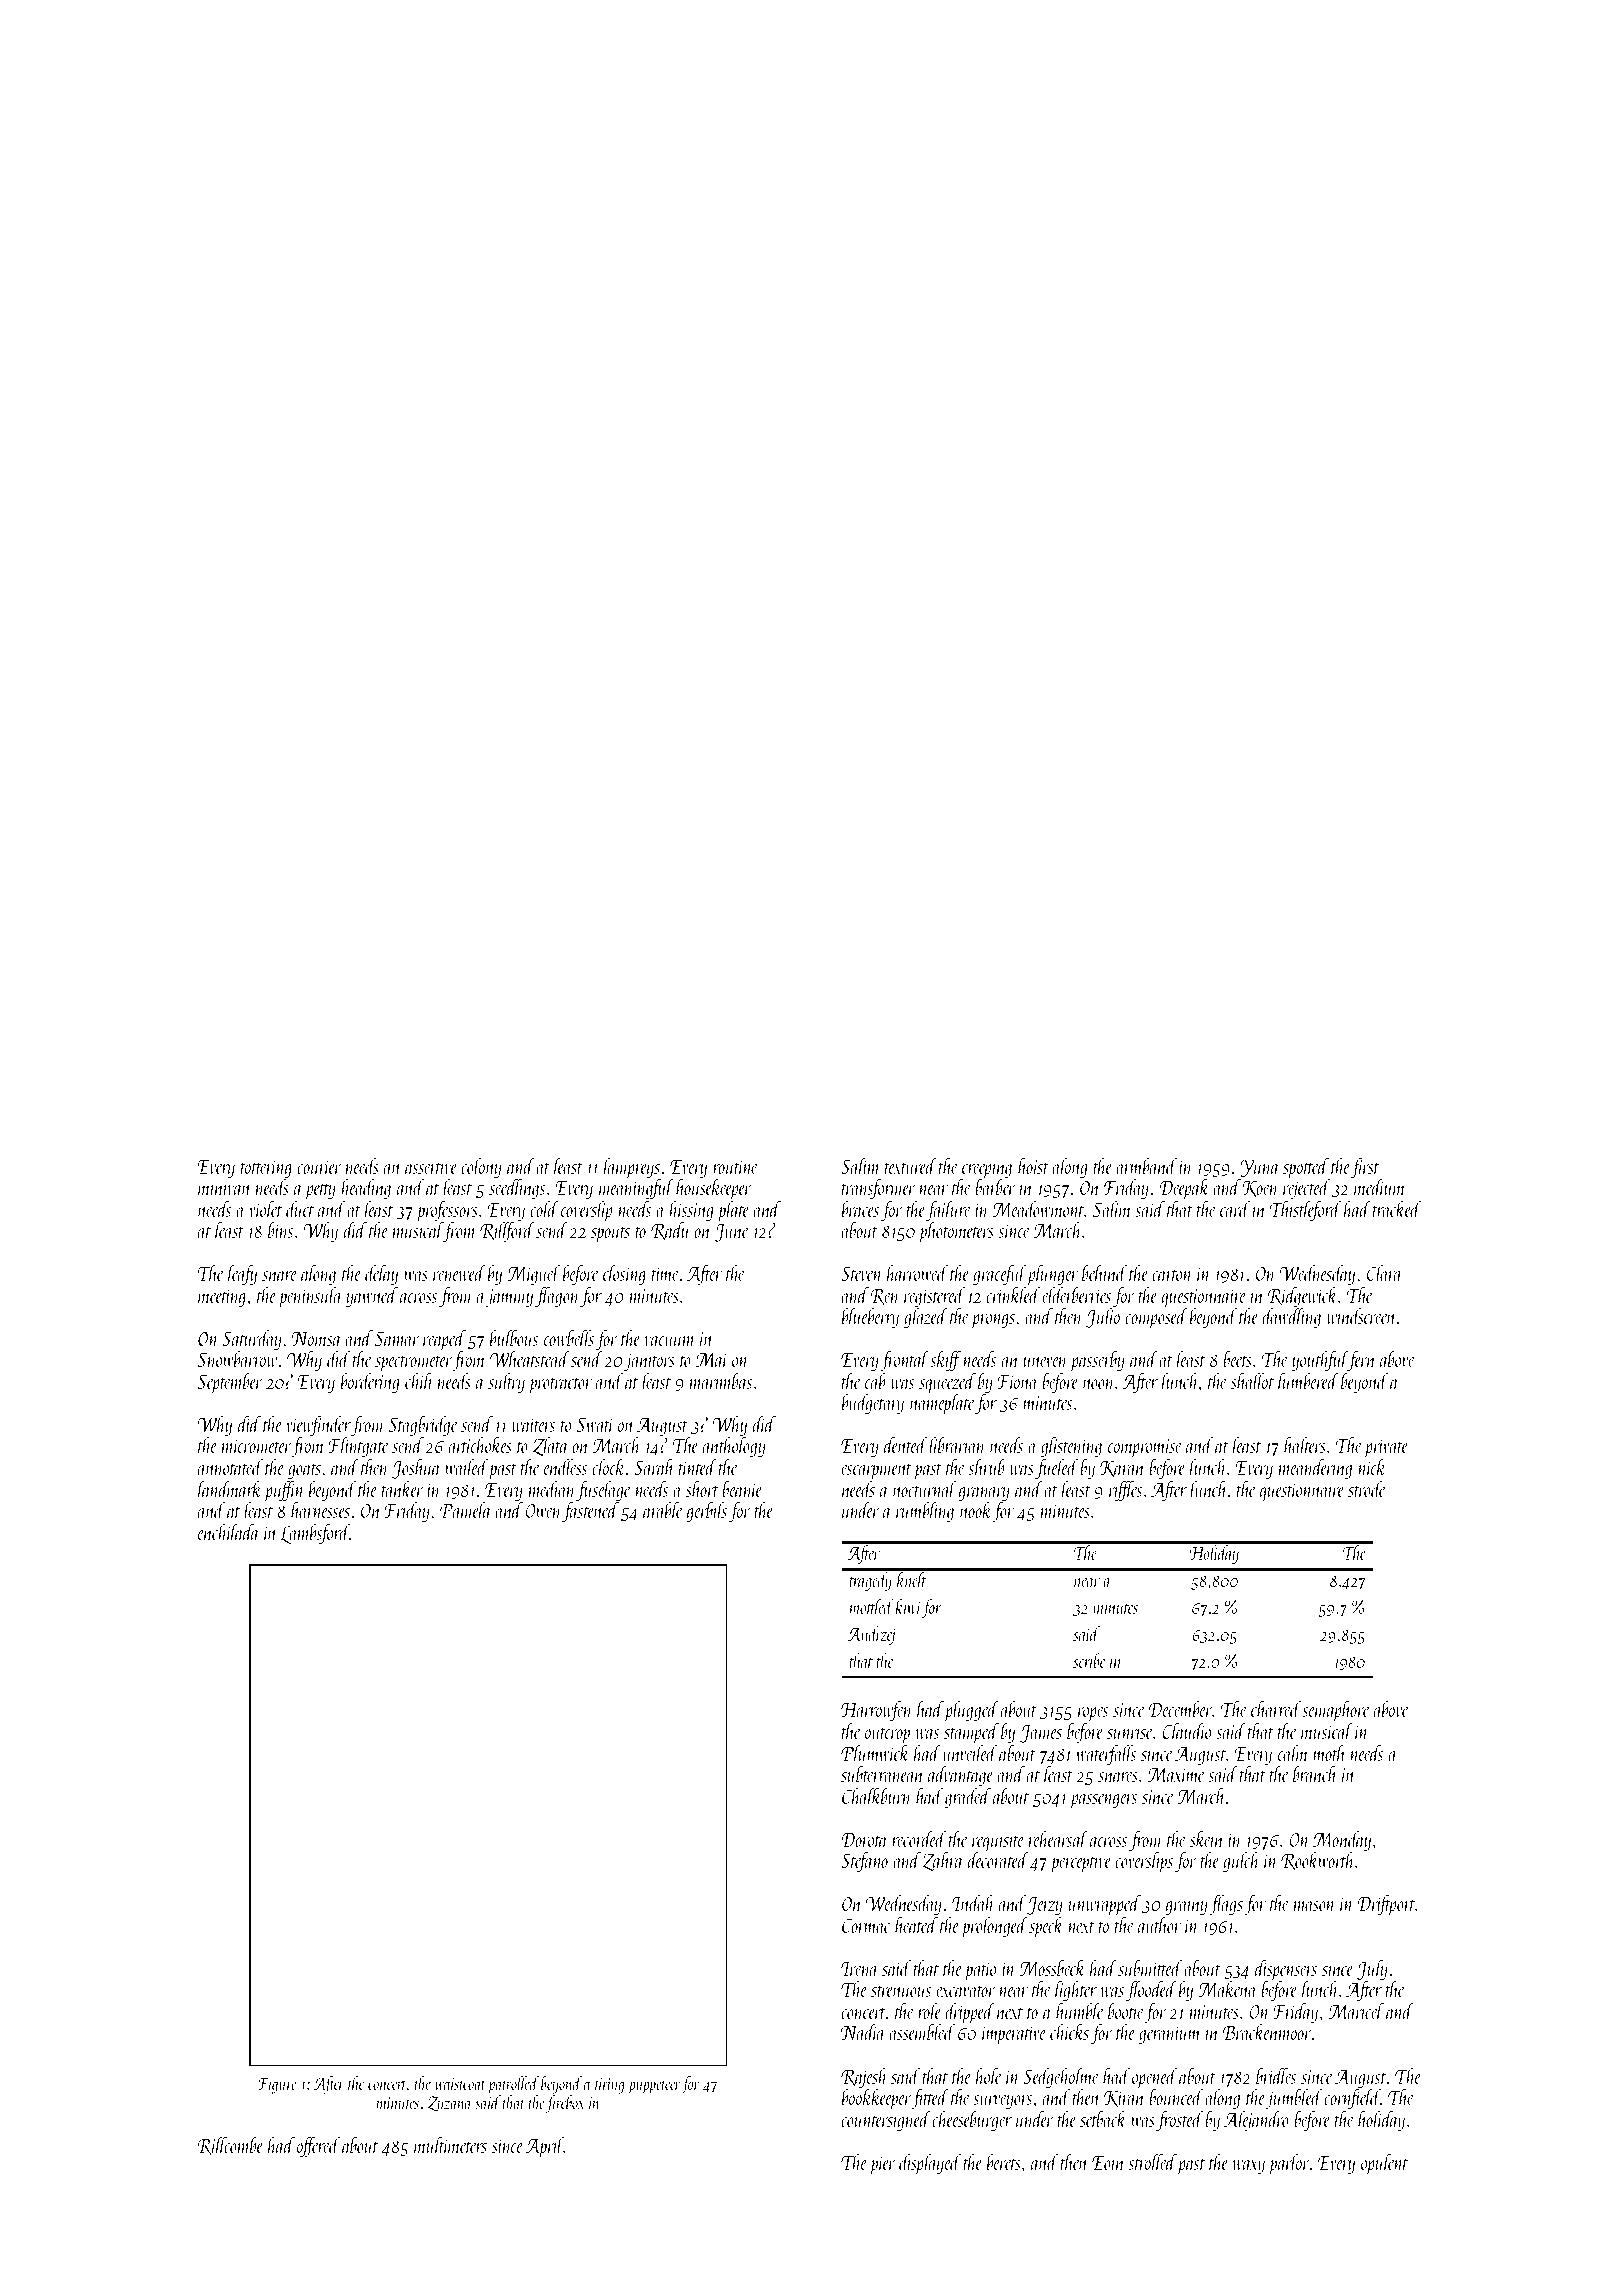  I want to click on Rillcombe, so click(230, 2146).
